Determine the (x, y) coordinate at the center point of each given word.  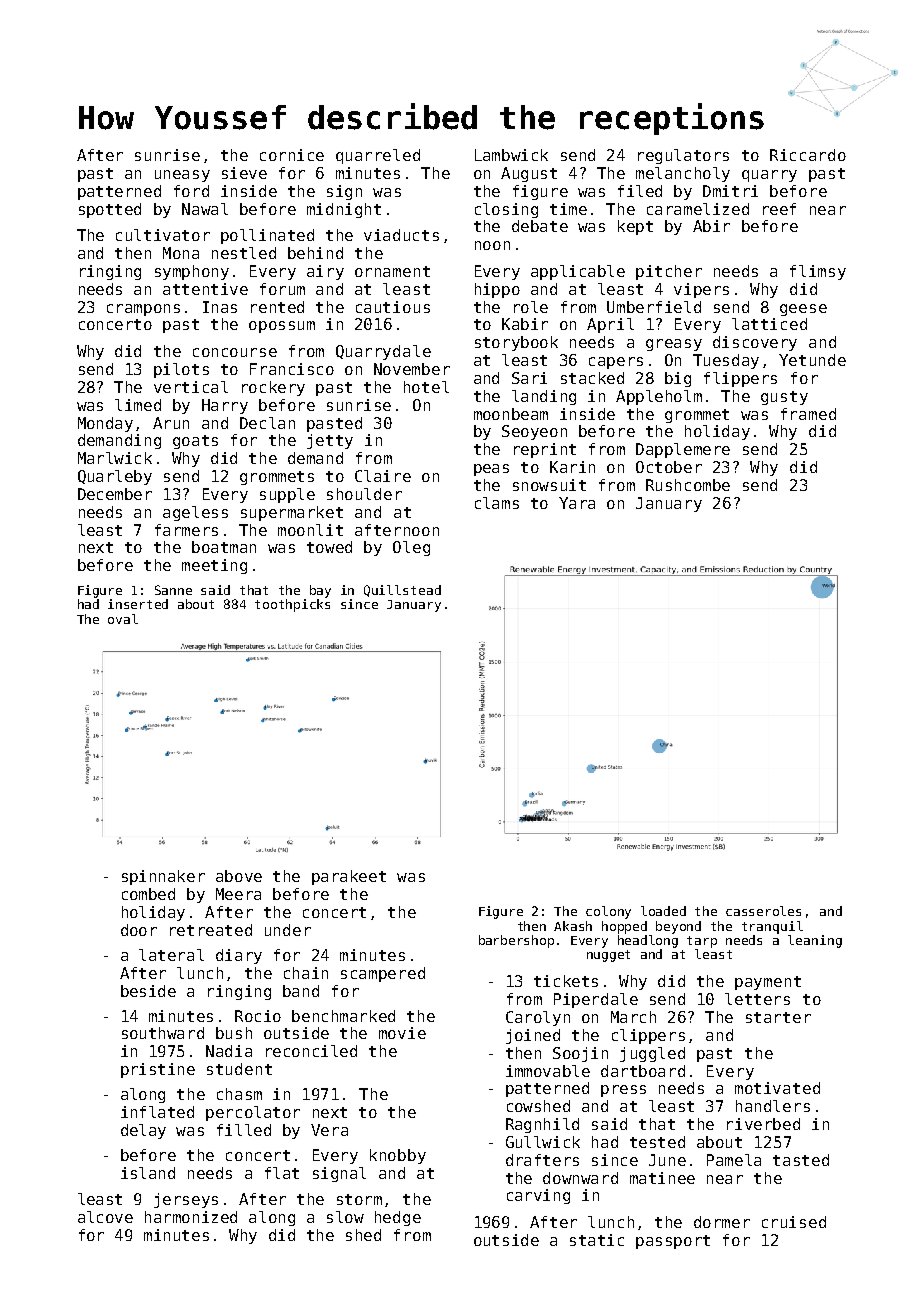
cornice (292, 155)
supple (287, 495)
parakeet (349, 877)
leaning (815, 941)
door (139, 930)
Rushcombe (688, 485)
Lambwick (511, 155)
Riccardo (808, 155)
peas (491, 470)
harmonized (191, 1217)
